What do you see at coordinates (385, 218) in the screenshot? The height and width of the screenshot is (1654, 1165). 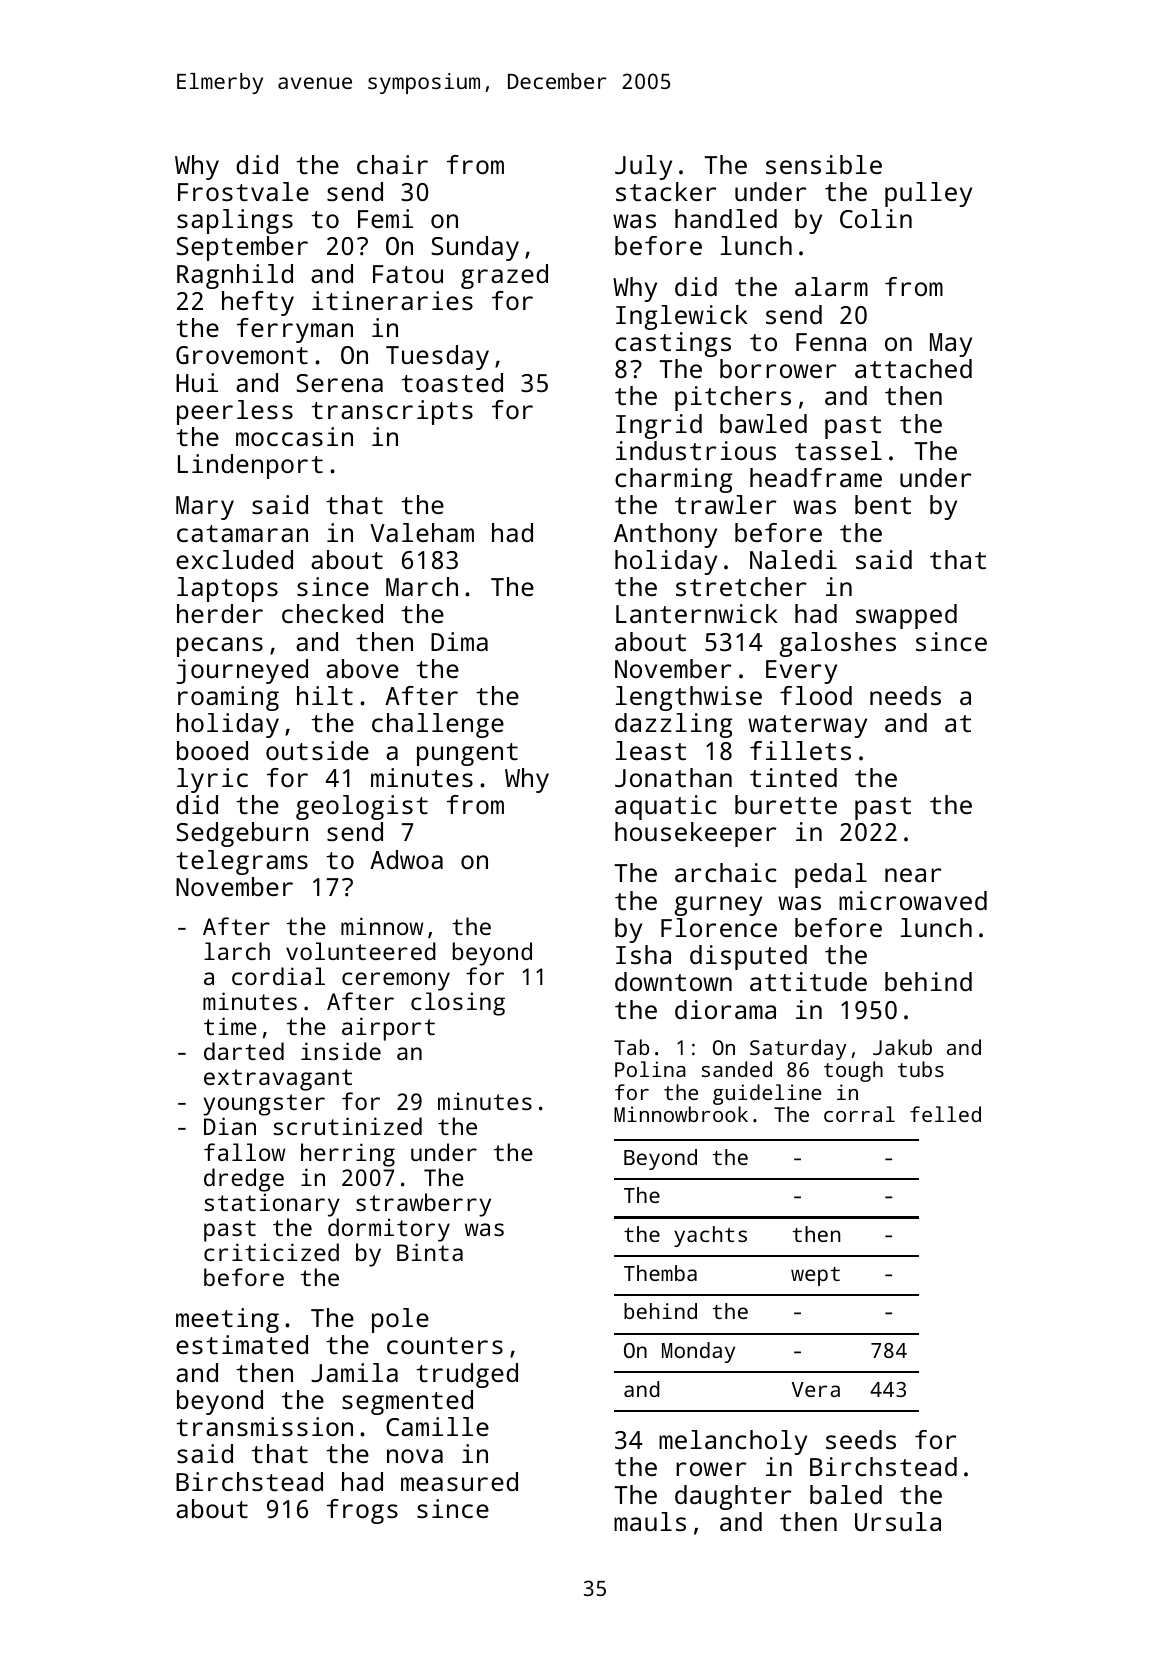 I see `Femi` at bounding box center [385, 218].
